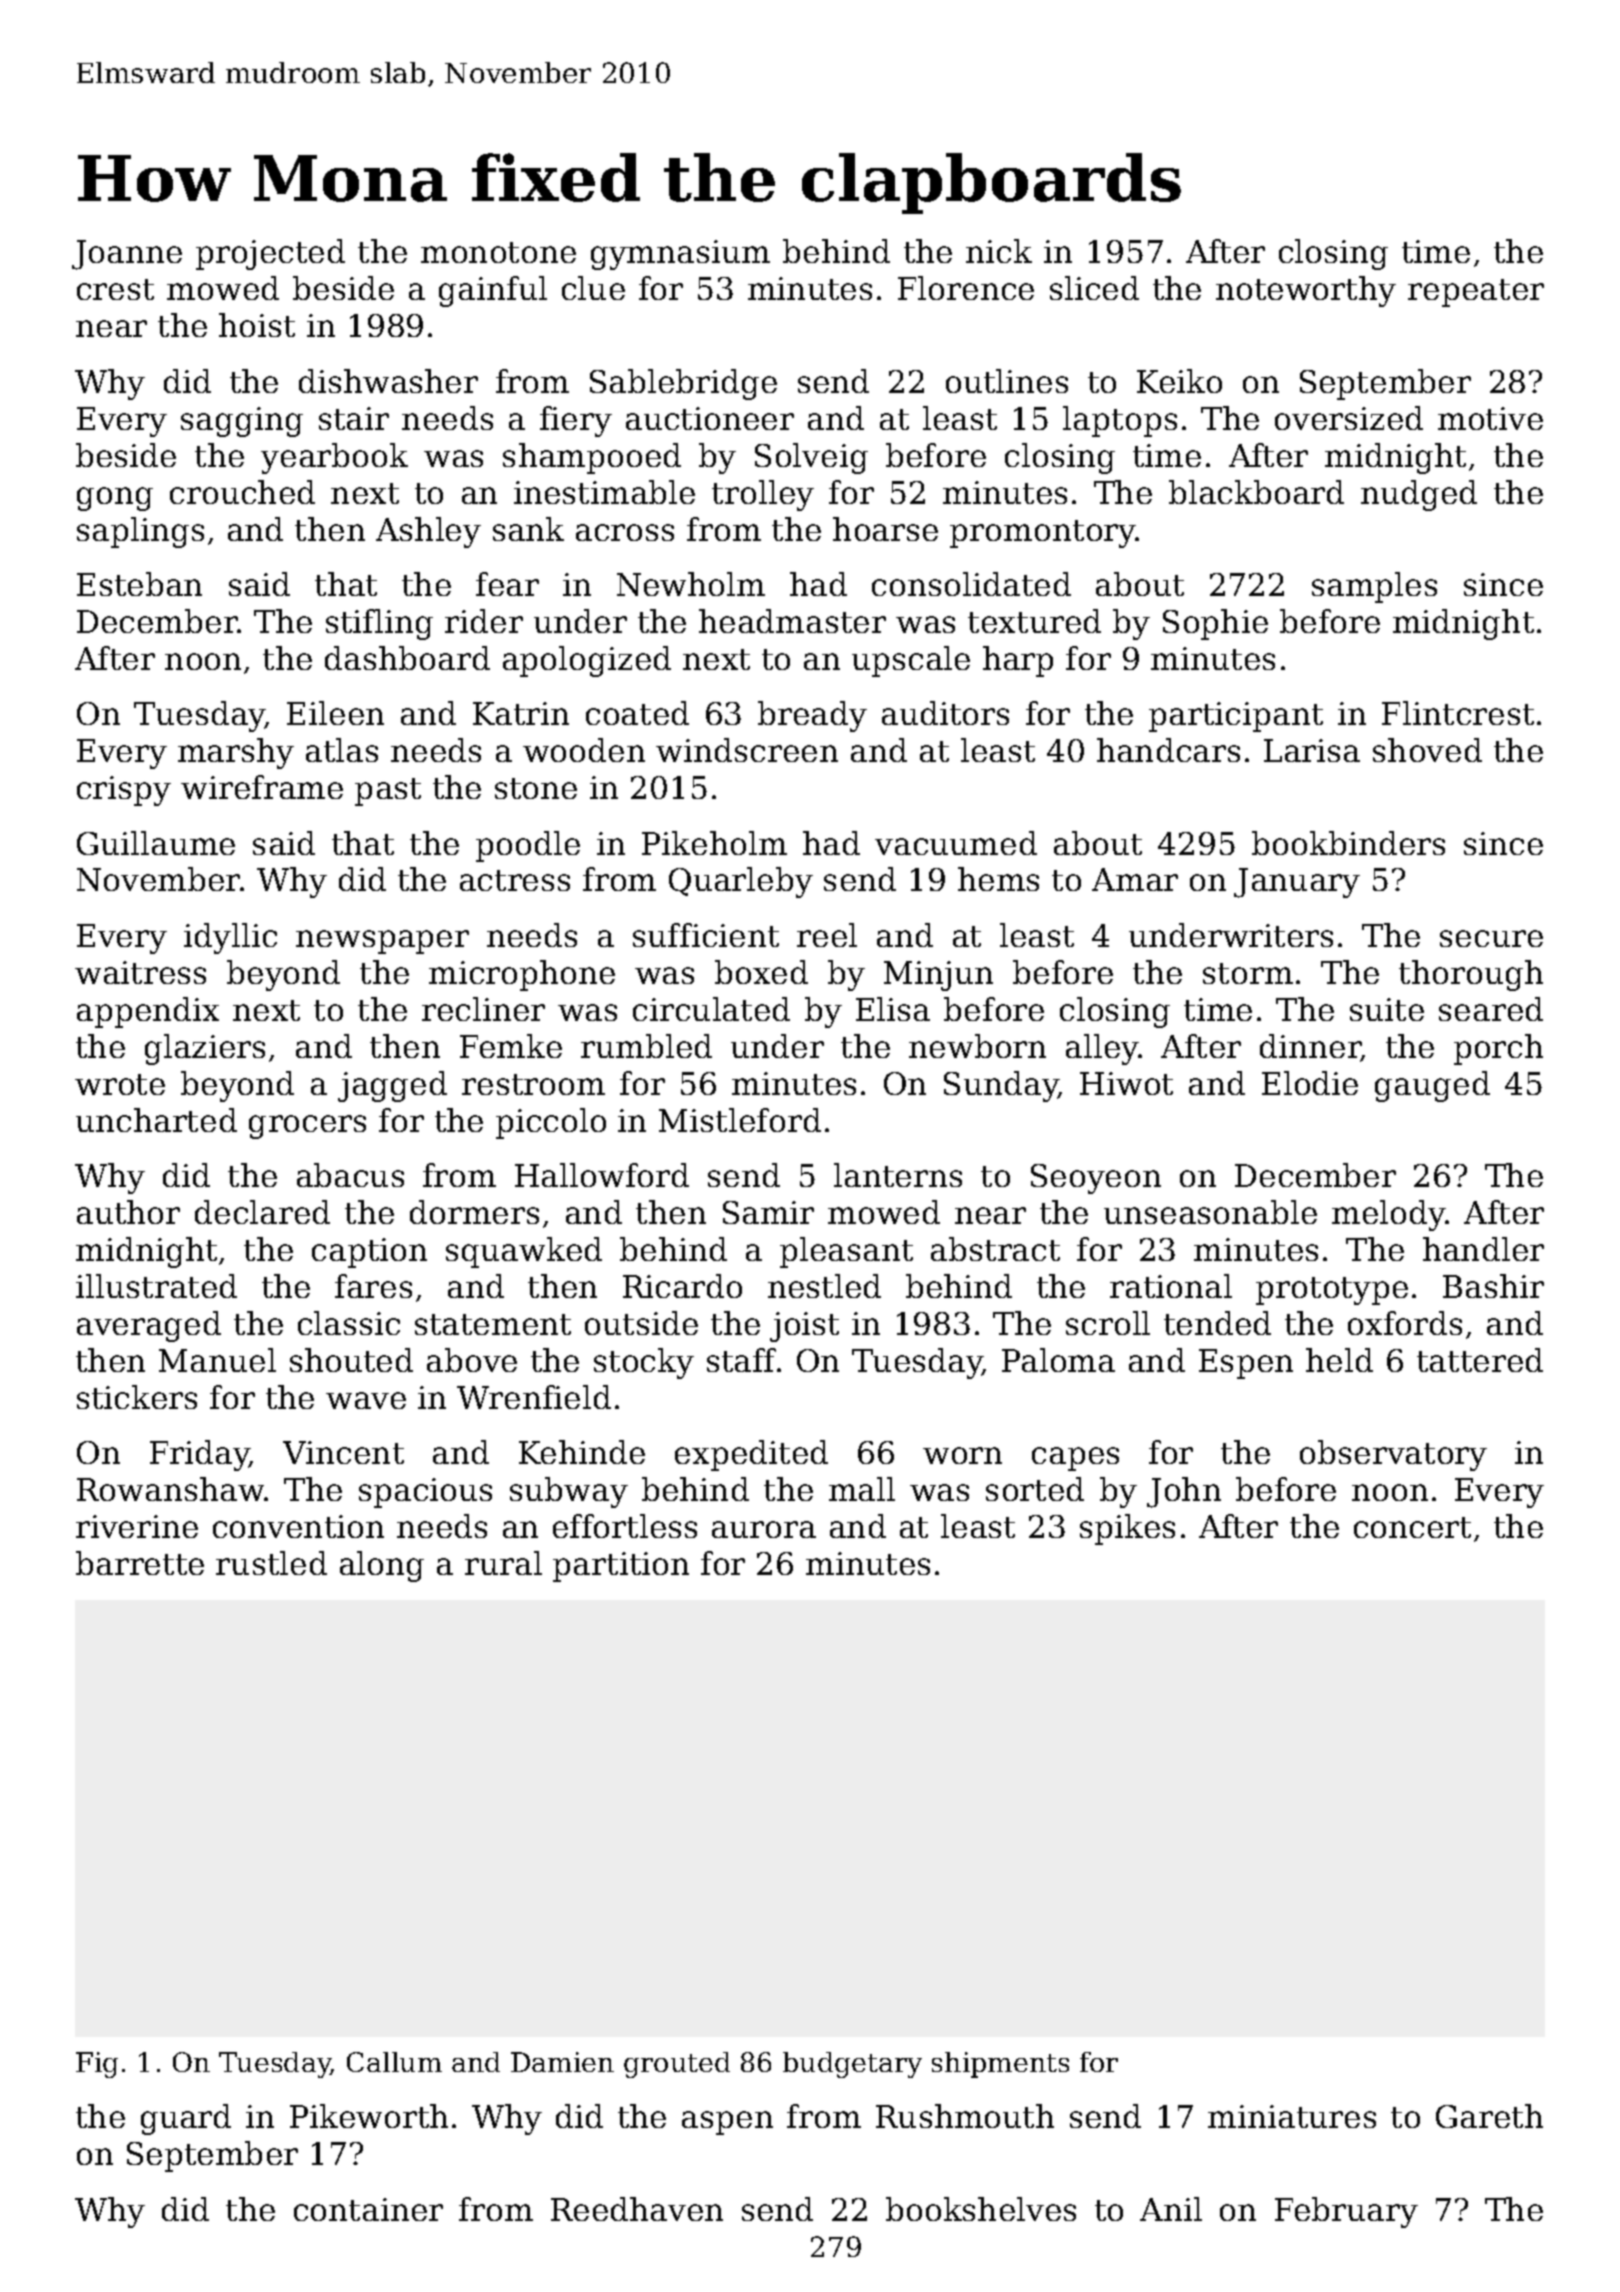  Describe the element at coordinates (1498, 1049) in the screenshot. I see `porch` at that location.
